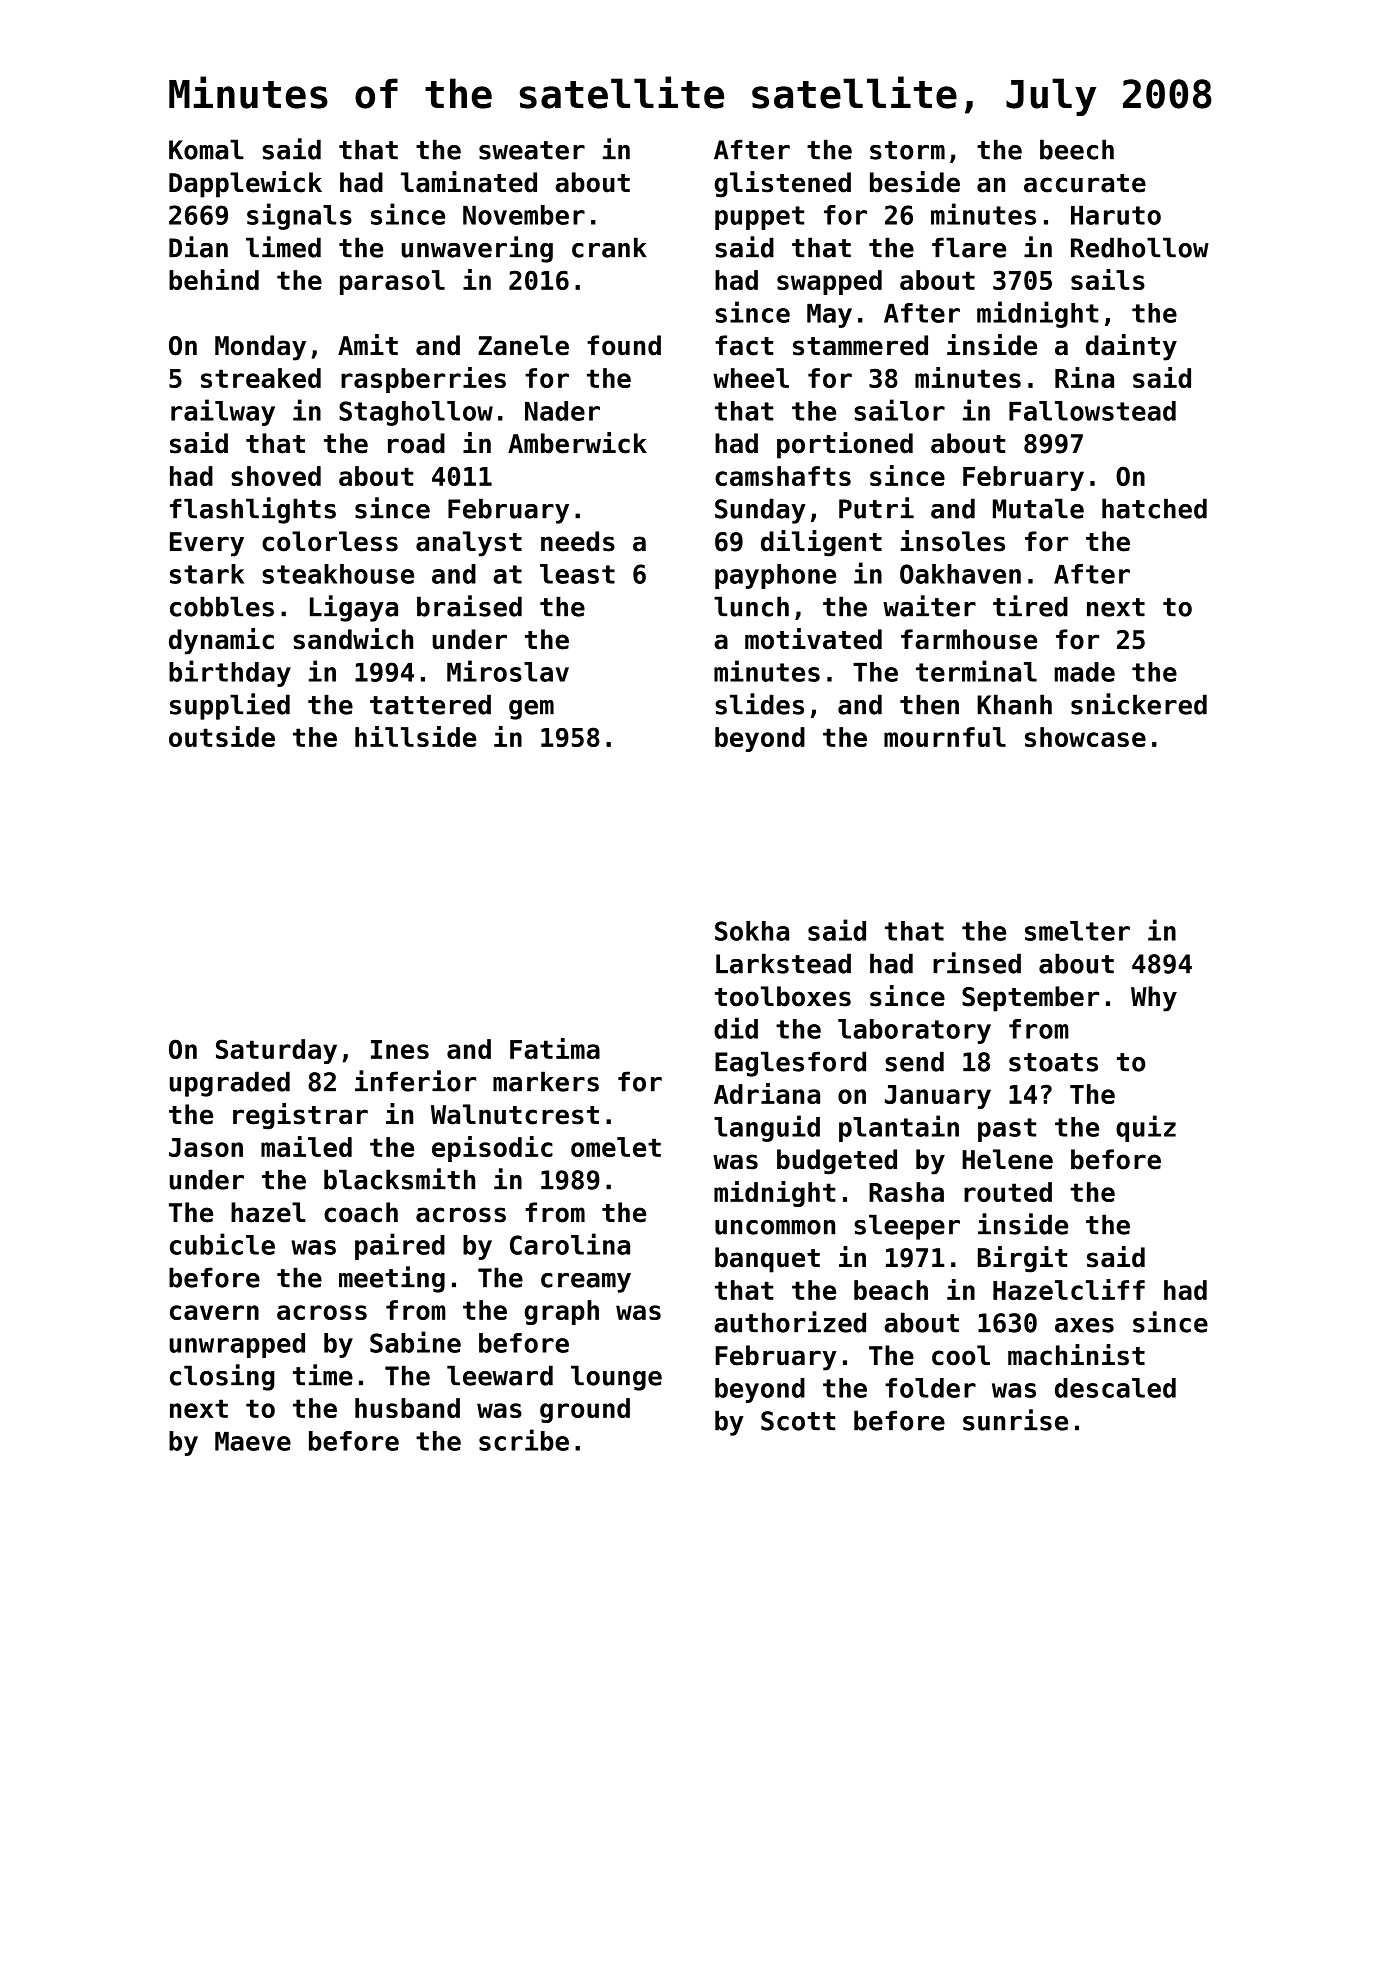 This screenshot has width=1386, height=1969. What do you see at coordinates (253, 1441) in the screenshot?
I see `Maeve` at bounding box center [253, 1441].
